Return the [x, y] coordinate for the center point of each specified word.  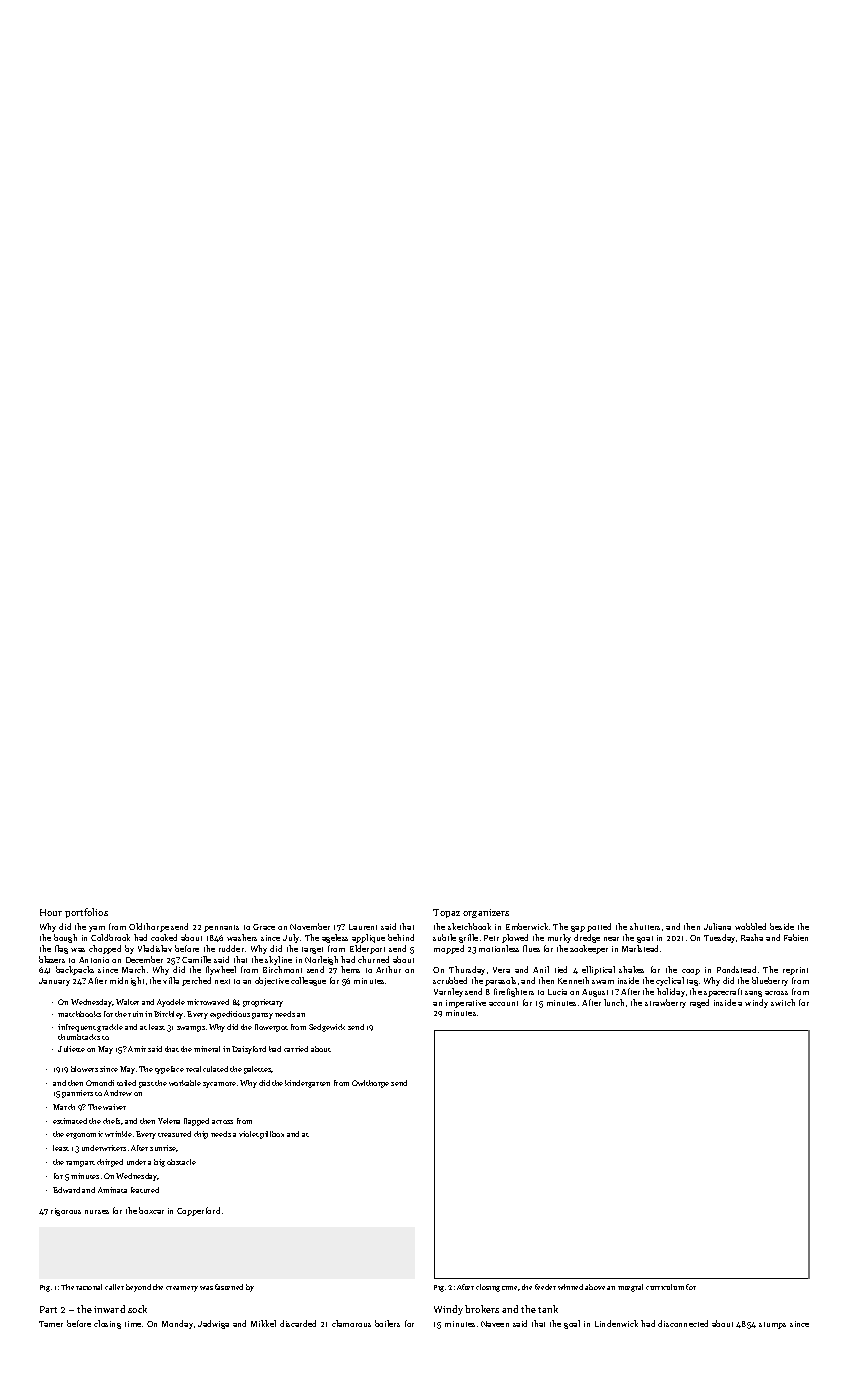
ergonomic [84, 1135]
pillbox [272, 1135]
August [595, 993]
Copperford [198, 1211]
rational [89, 1287]
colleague [308, 981]
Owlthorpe [370, 1084]
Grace [264, 927]
